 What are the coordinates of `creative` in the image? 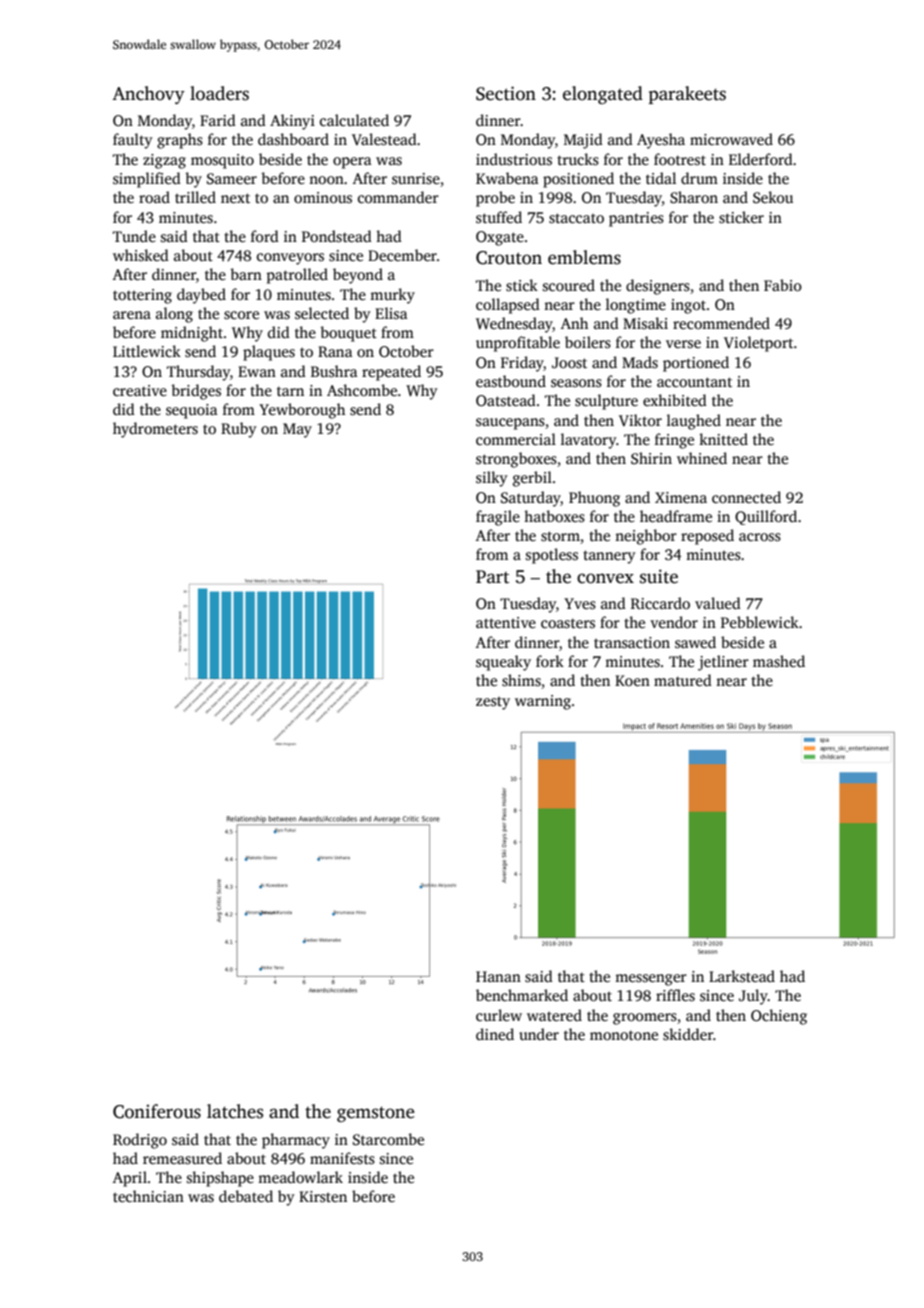 It's located at (140, 390).
